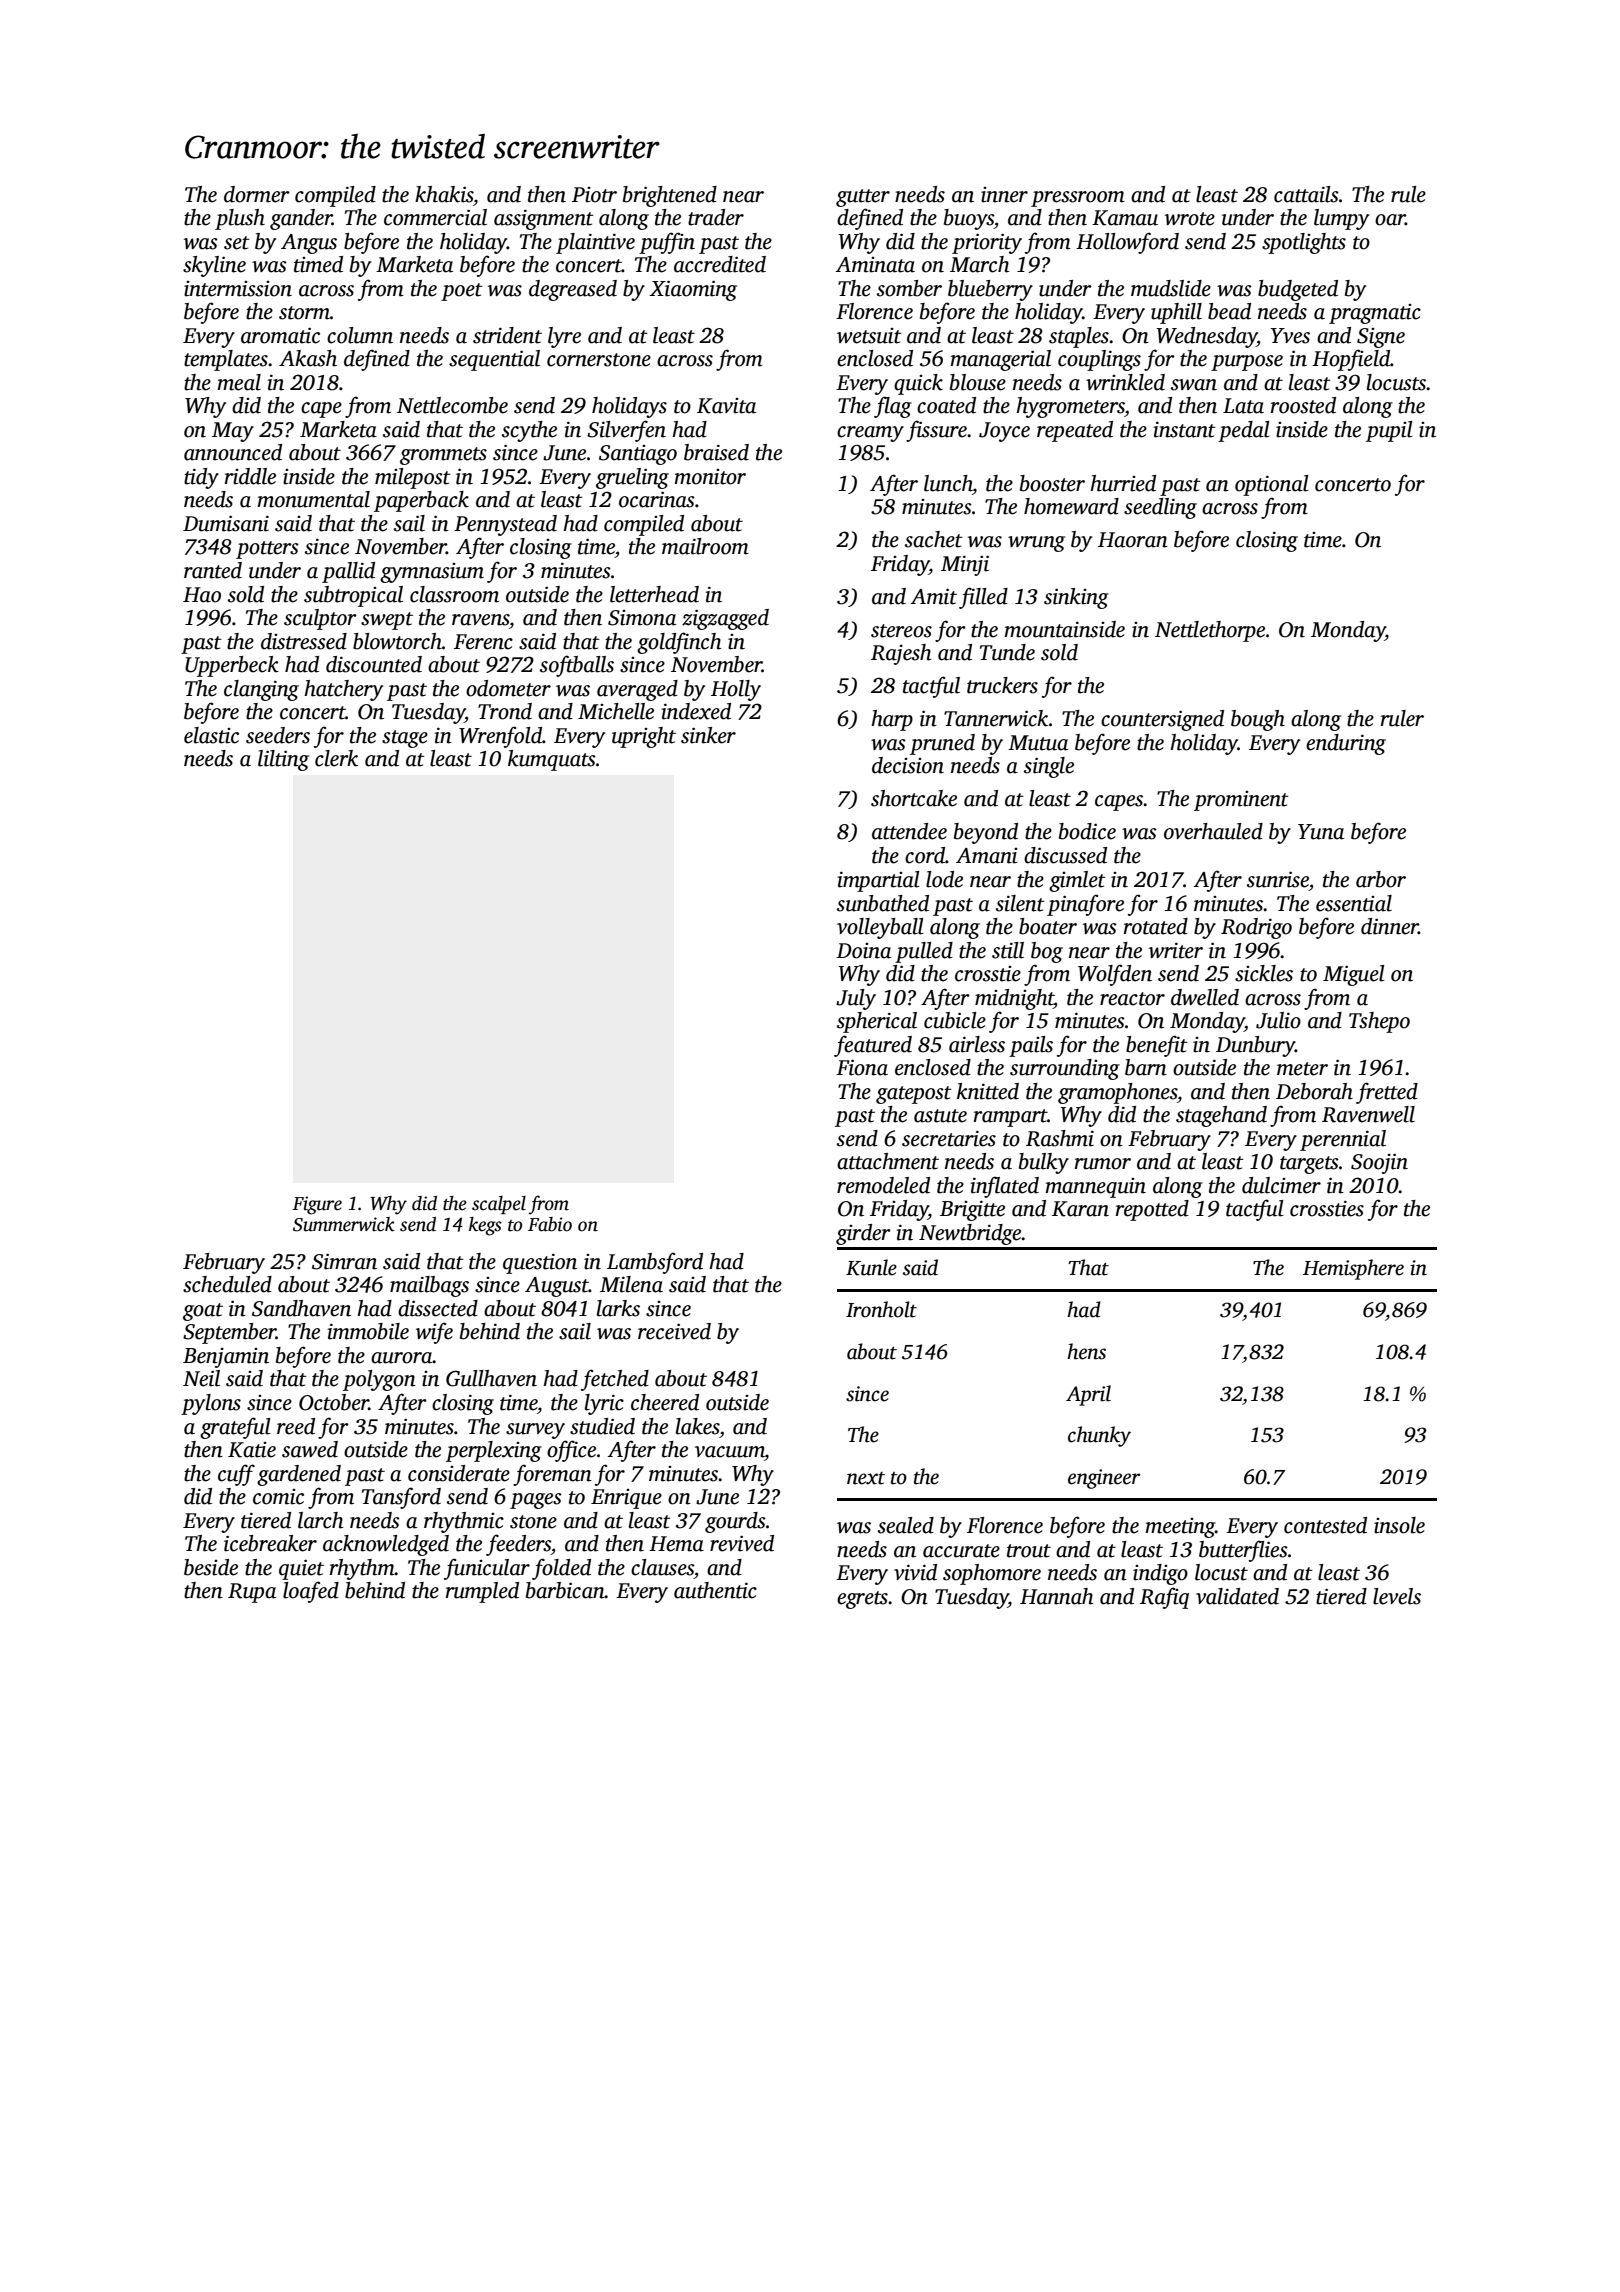 Image resolution: width=1620 pixels, height=2292 pixels. I want to click on Julio, so click(1278, 1020).
